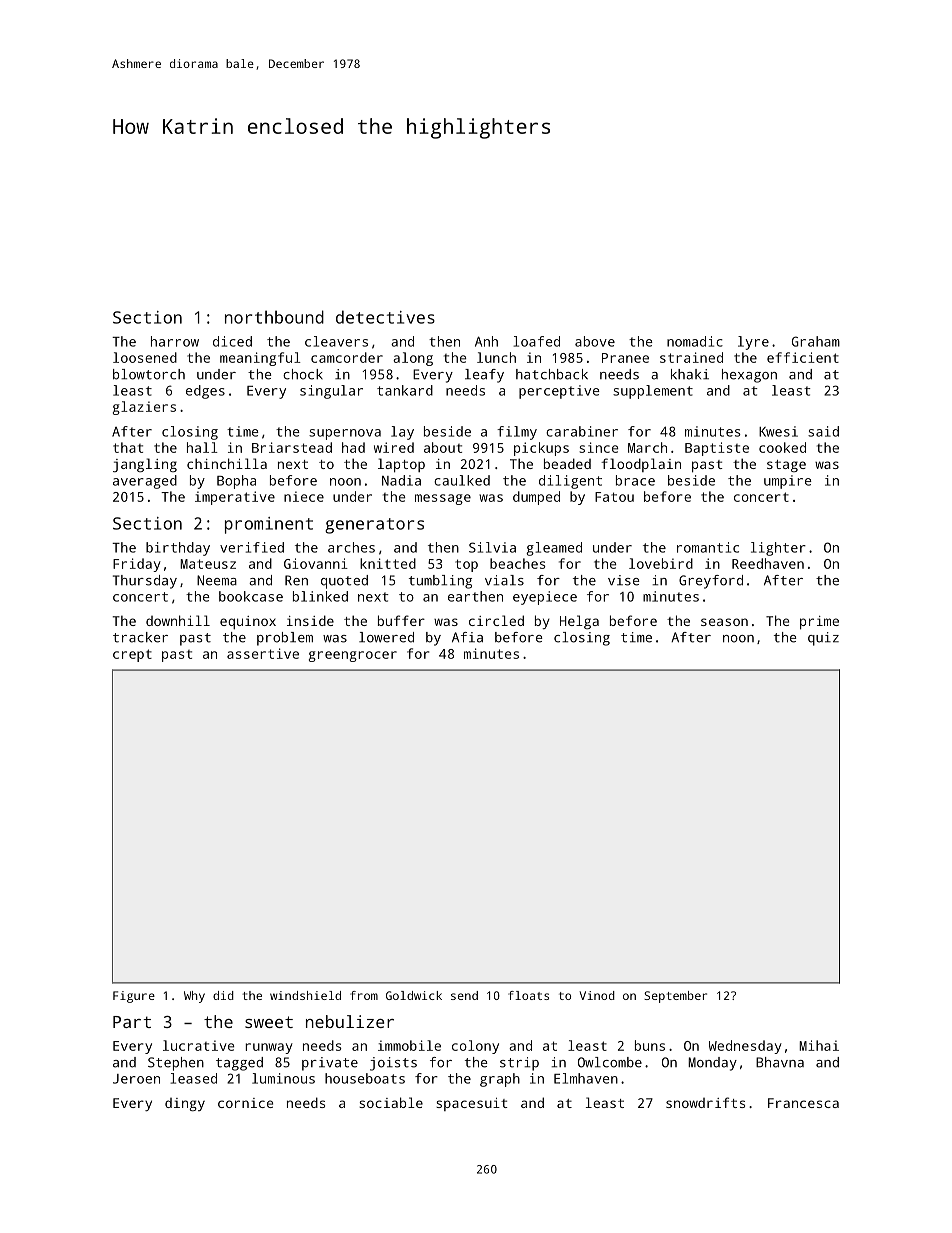 The width and height of the screenshot is (952, 1233). What do you see at coordinates (145, 465) in the screenshot?
I see `jangling` at bounding box center [145, 465].
